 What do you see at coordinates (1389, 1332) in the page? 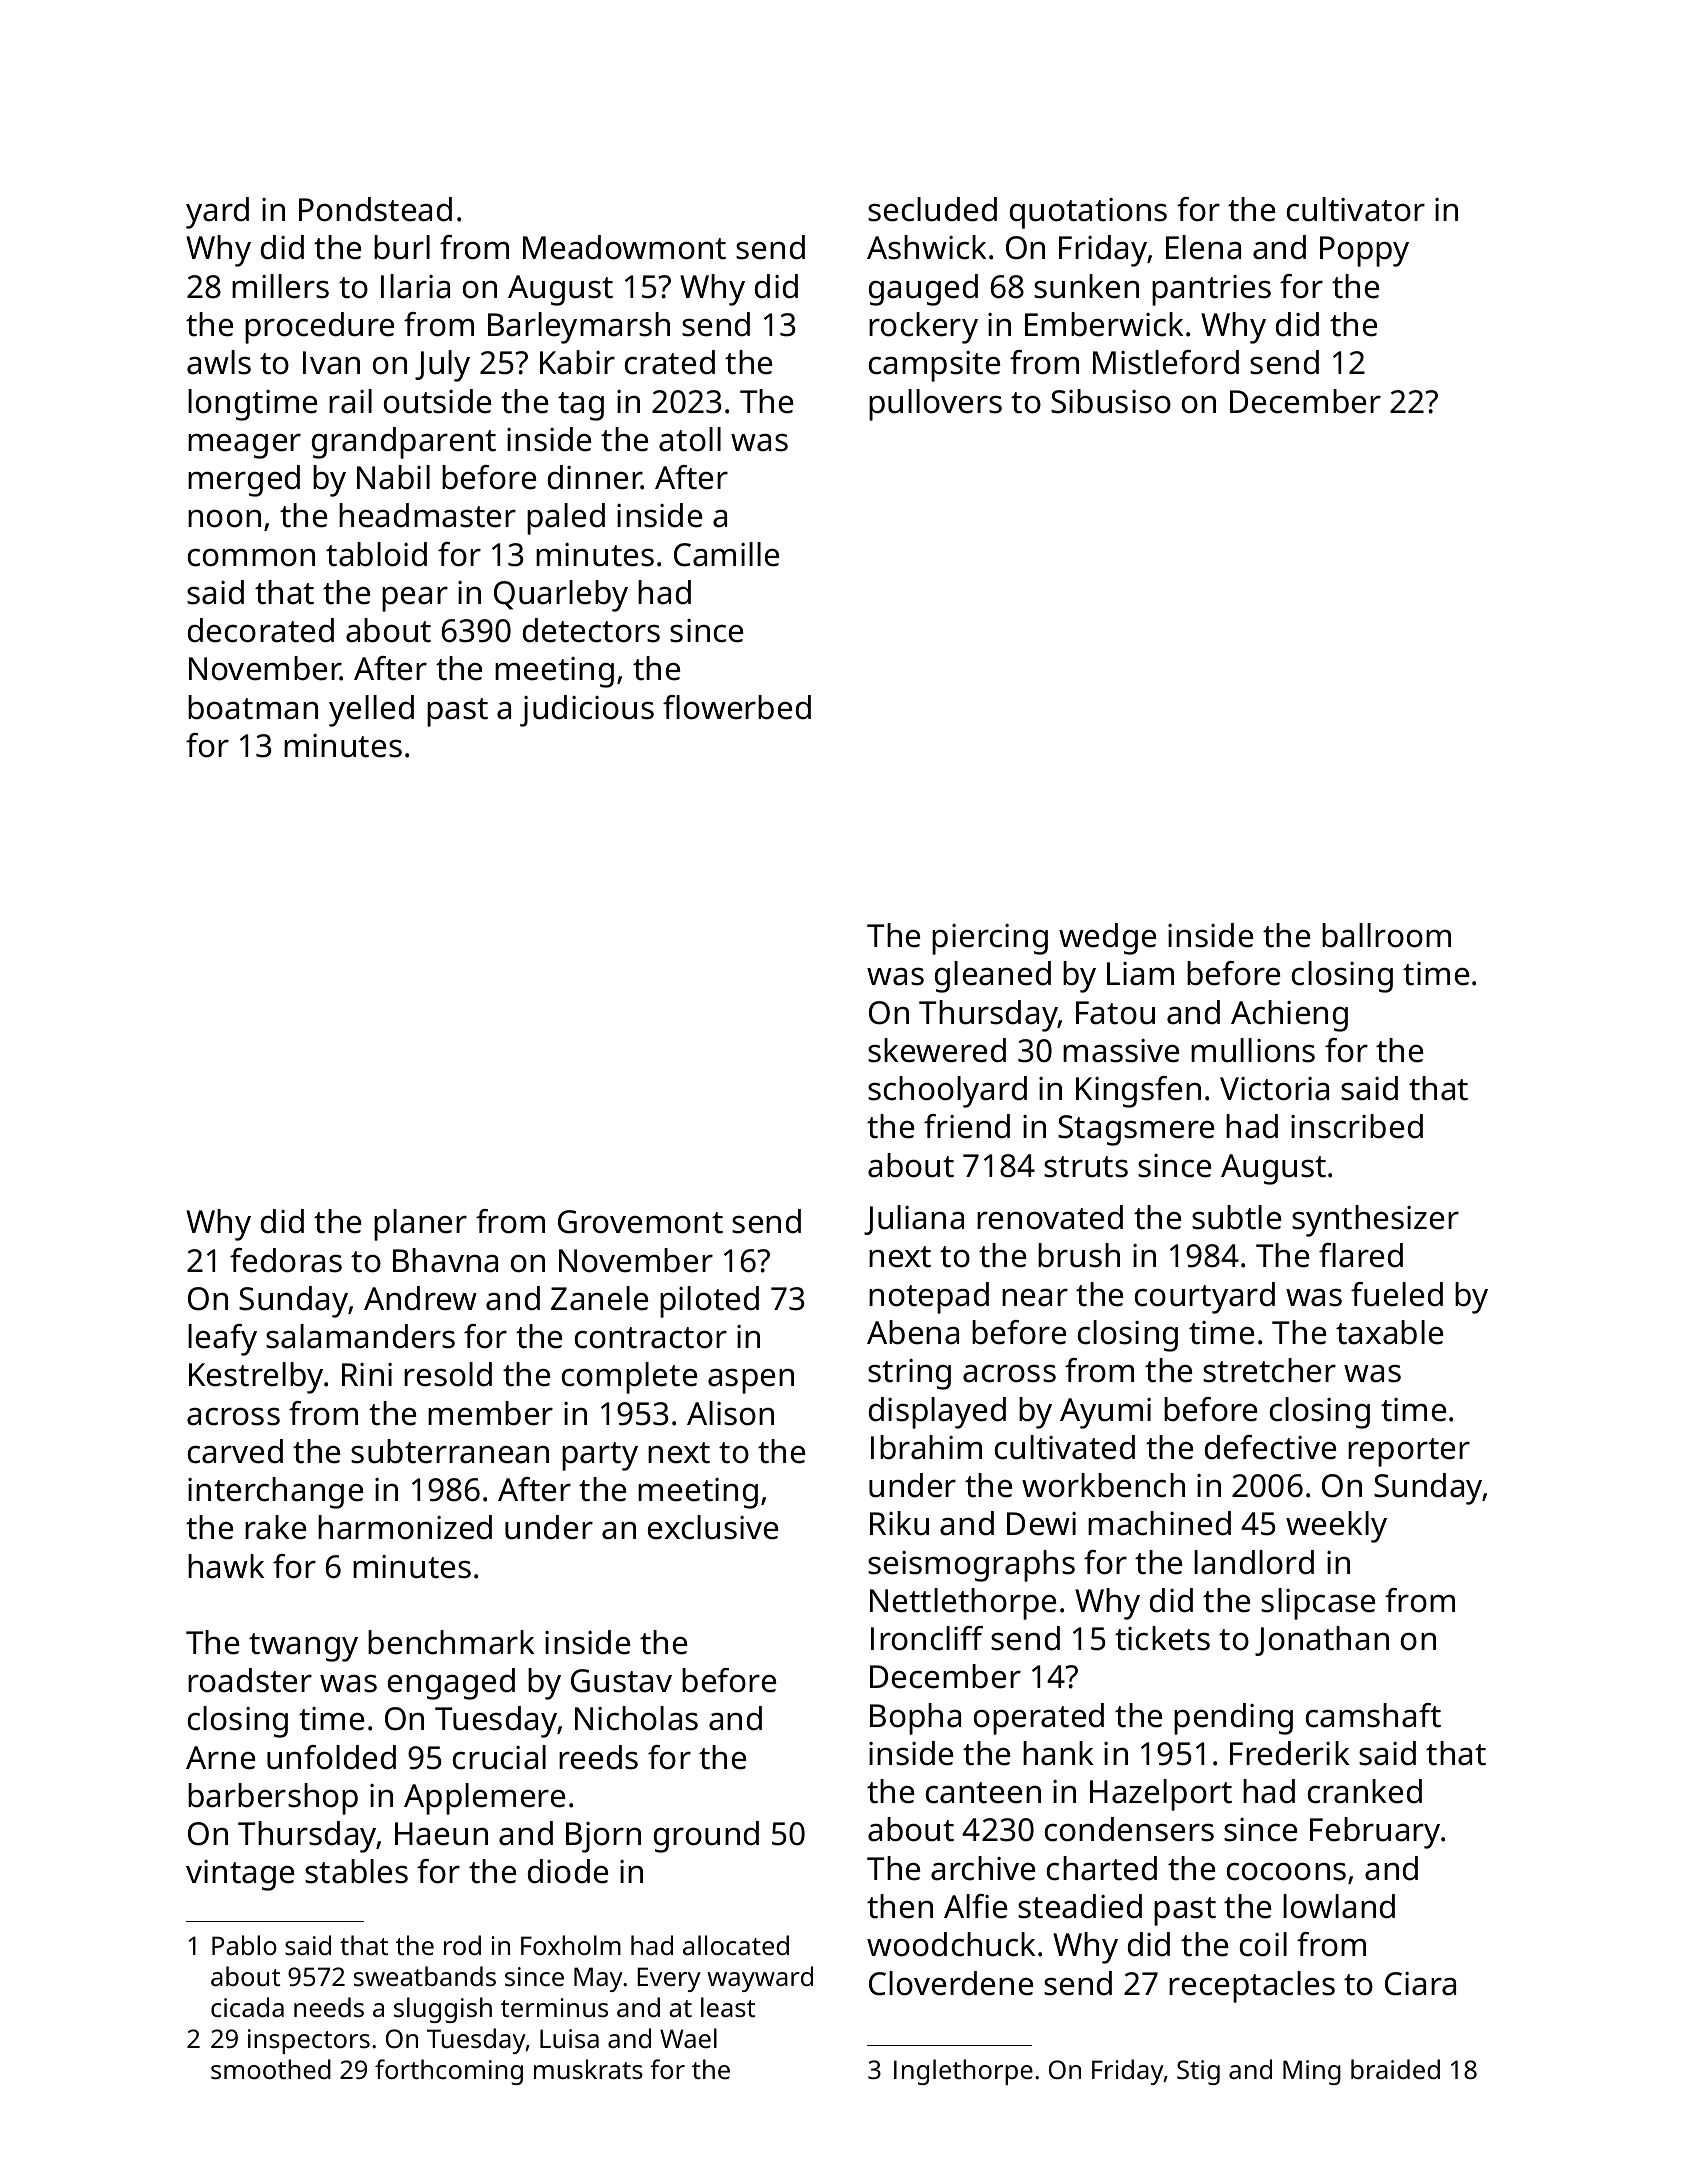
I see `taxable` at bounding box center [1389, 1332].
